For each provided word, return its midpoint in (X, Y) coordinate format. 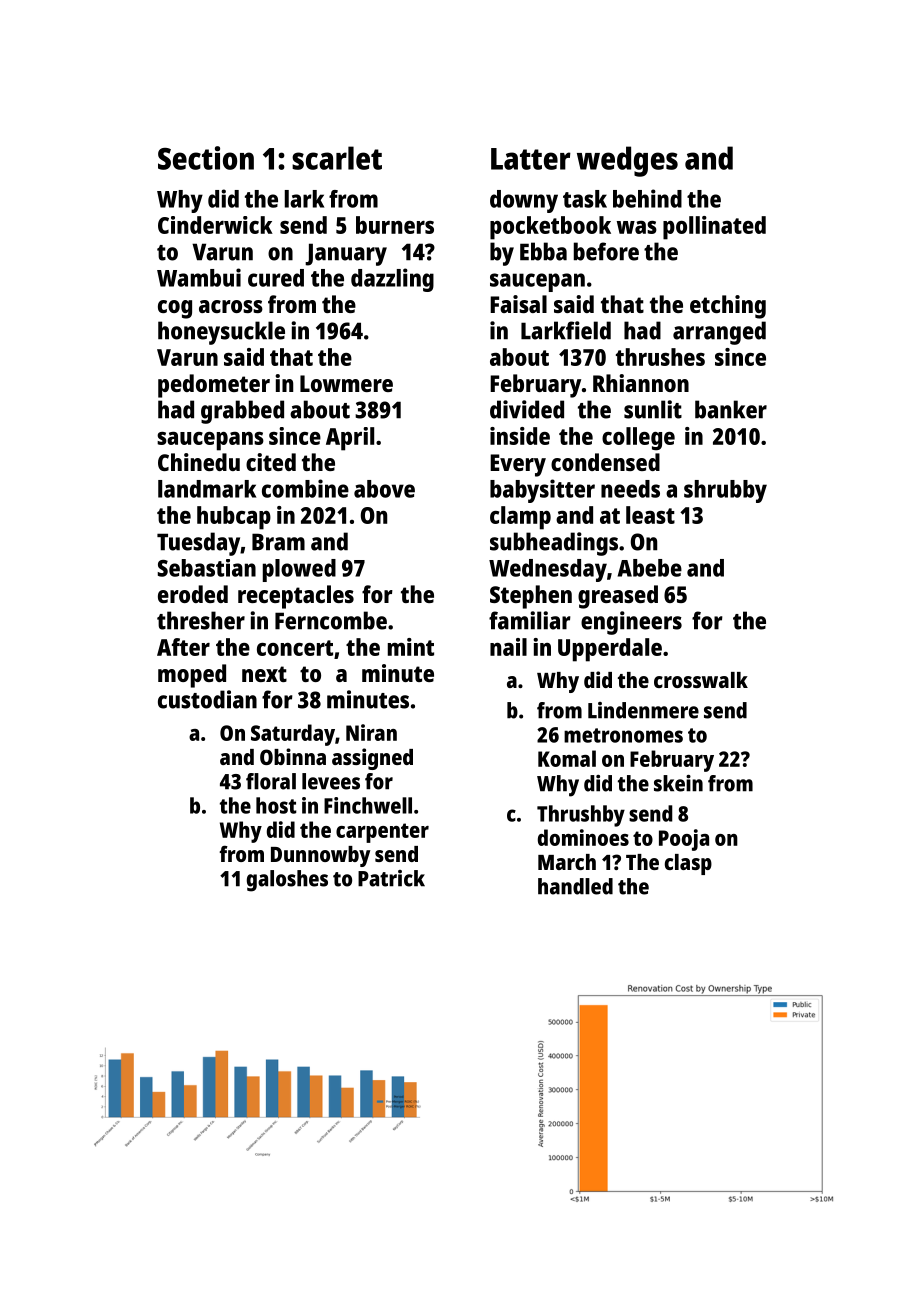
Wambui (199, 277)
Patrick (391, 878)
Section (206, 158)
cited (271, 462)
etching (728, 307)
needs (630, 489)
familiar (530, 620)
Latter (531, 159)
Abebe (650, 568)
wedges (627, 161)
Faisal (518, 304)
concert (295, 648)
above (384, 489)
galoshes (287, 881)
